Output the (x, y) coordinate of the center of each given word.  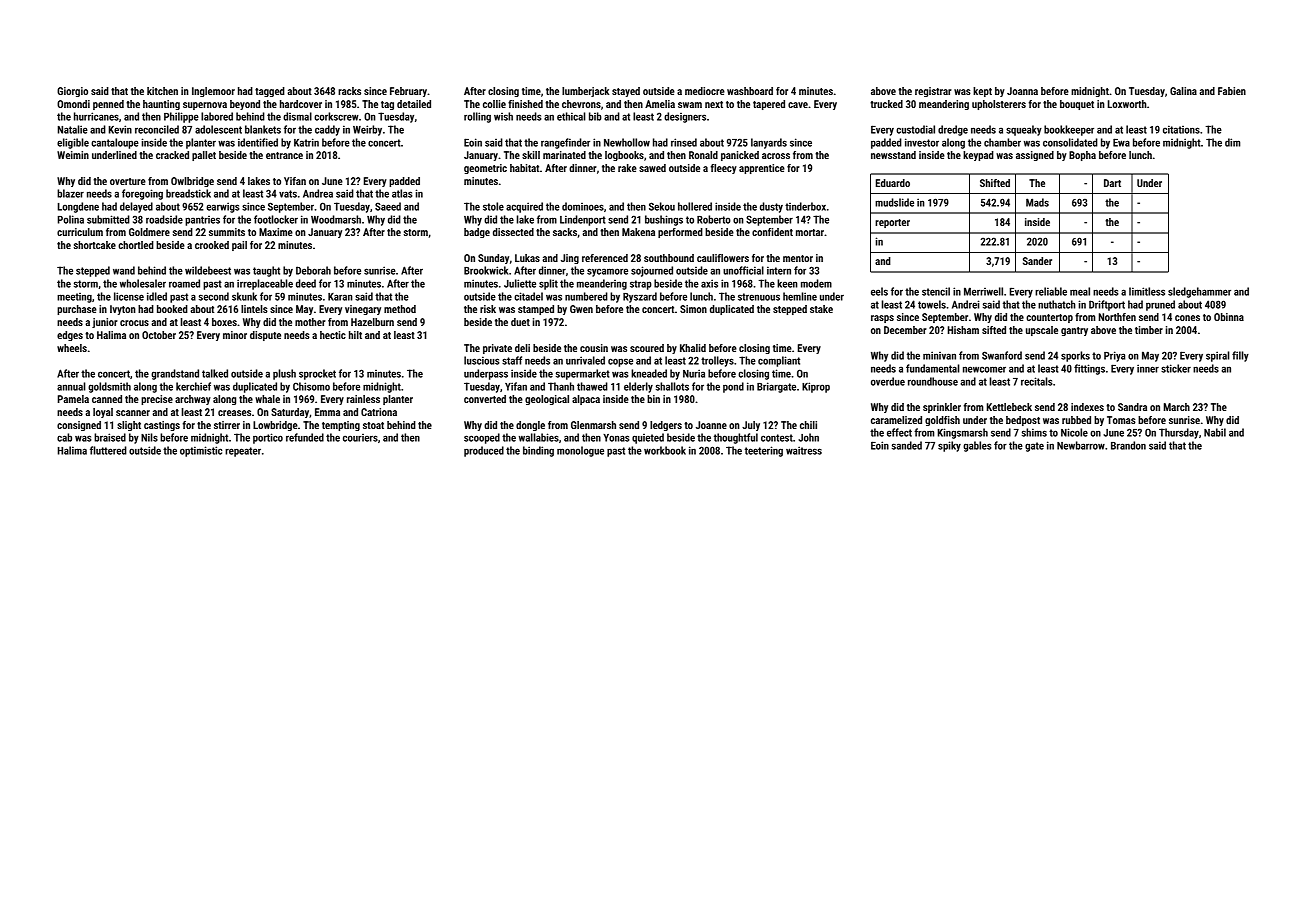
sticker (1176, 368)
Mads (1037, 202)
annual (71, 386)
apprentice (762, 169)
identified (258, 142)
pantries (202, 221)
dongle (530, 426)
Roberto (714, 219)
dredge (953, 130)
